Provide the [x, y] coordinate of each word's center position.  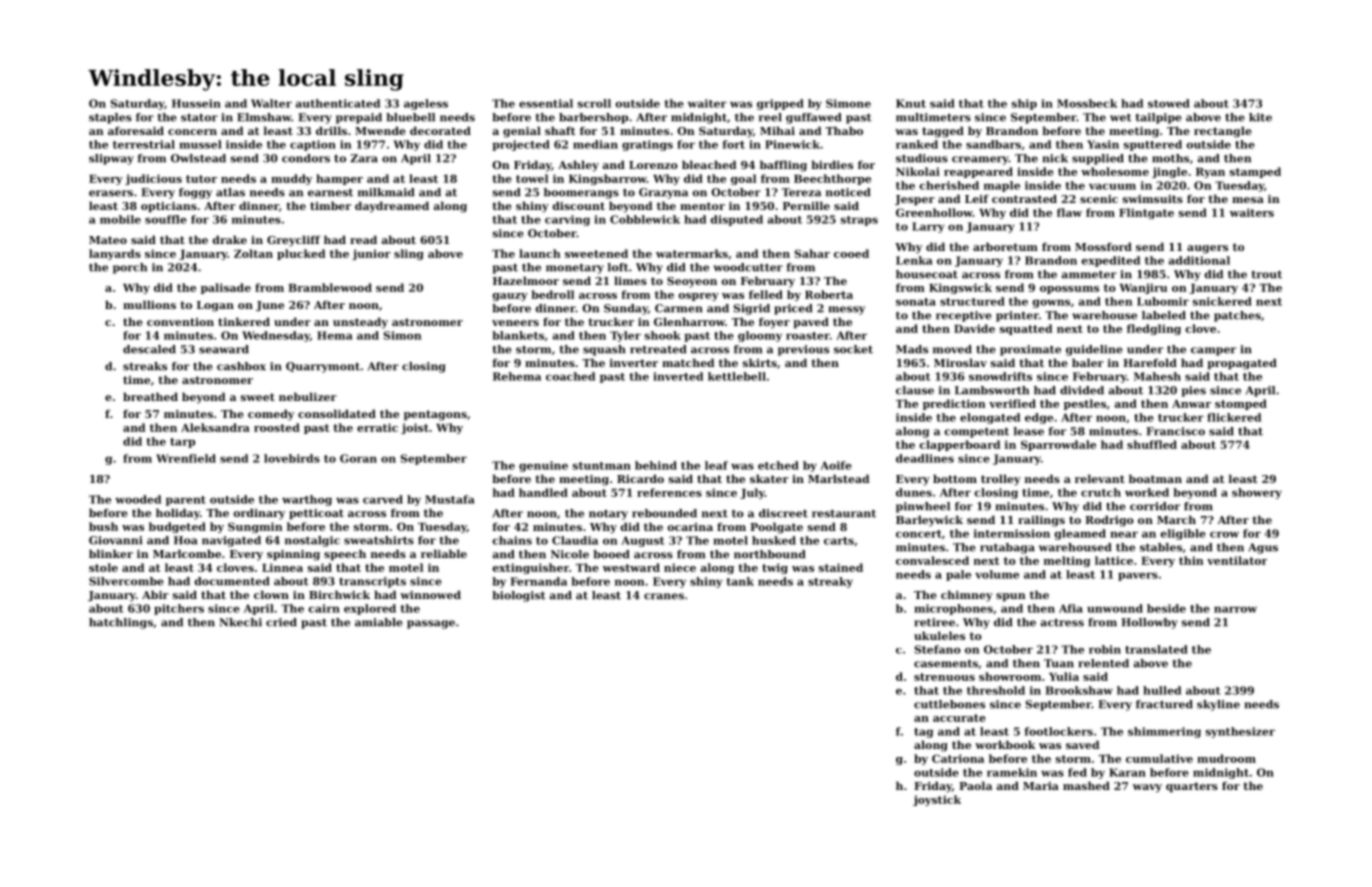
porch [130, 268]
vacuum [1112, 186]
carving [567, 220]
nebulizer [308, 396]
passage [431, 624]
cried [281, 622]
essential [546, 103]
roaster [808, 336]
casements [946, 664]
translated [1156, 649]
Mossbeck [1087, 103]
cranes [664, 596]
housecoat [927, 274]
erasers [111, 193]
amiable [379, 622]
